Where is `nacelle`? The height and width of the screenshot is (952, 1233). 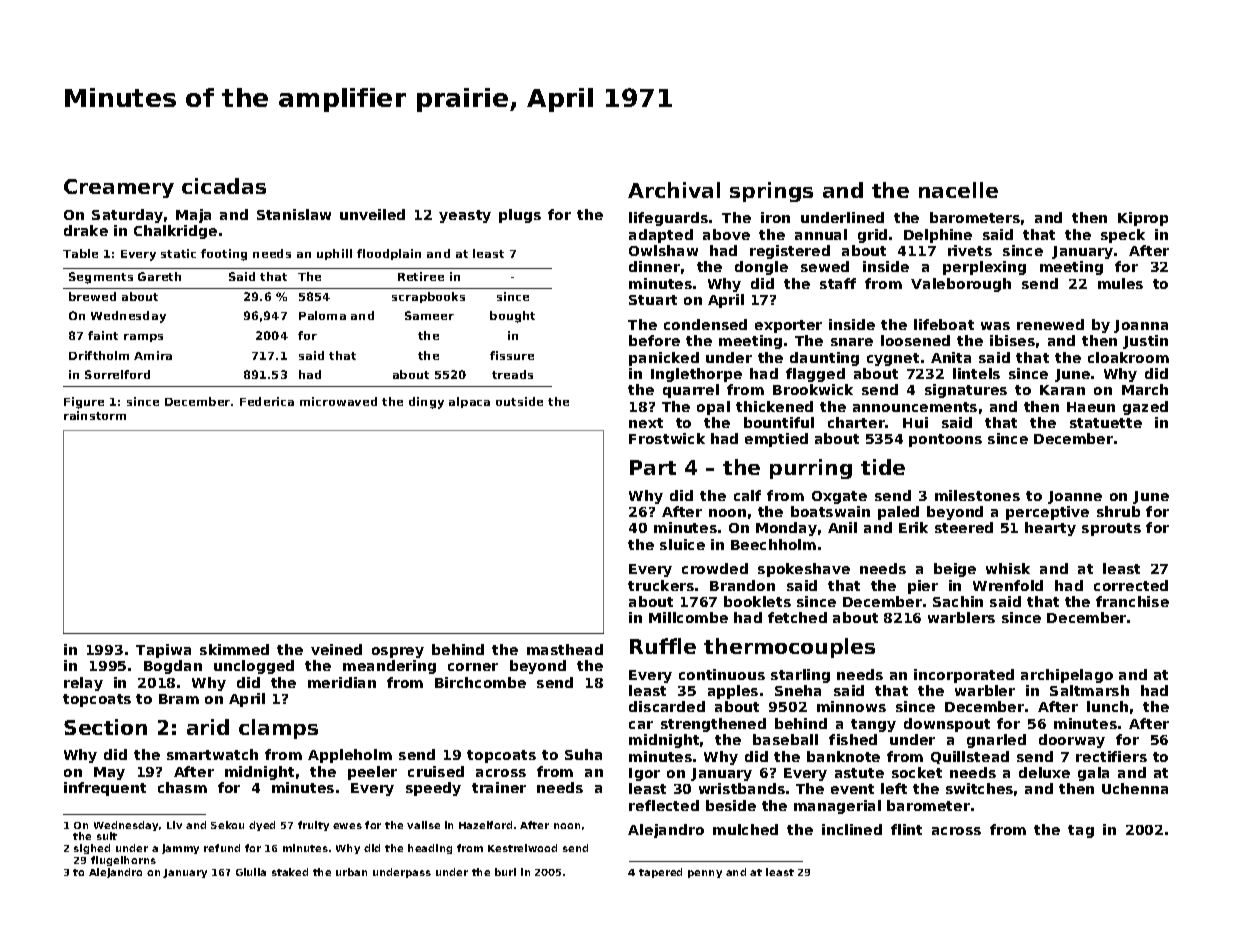 nacelle is located at coordinates (958, 190).
